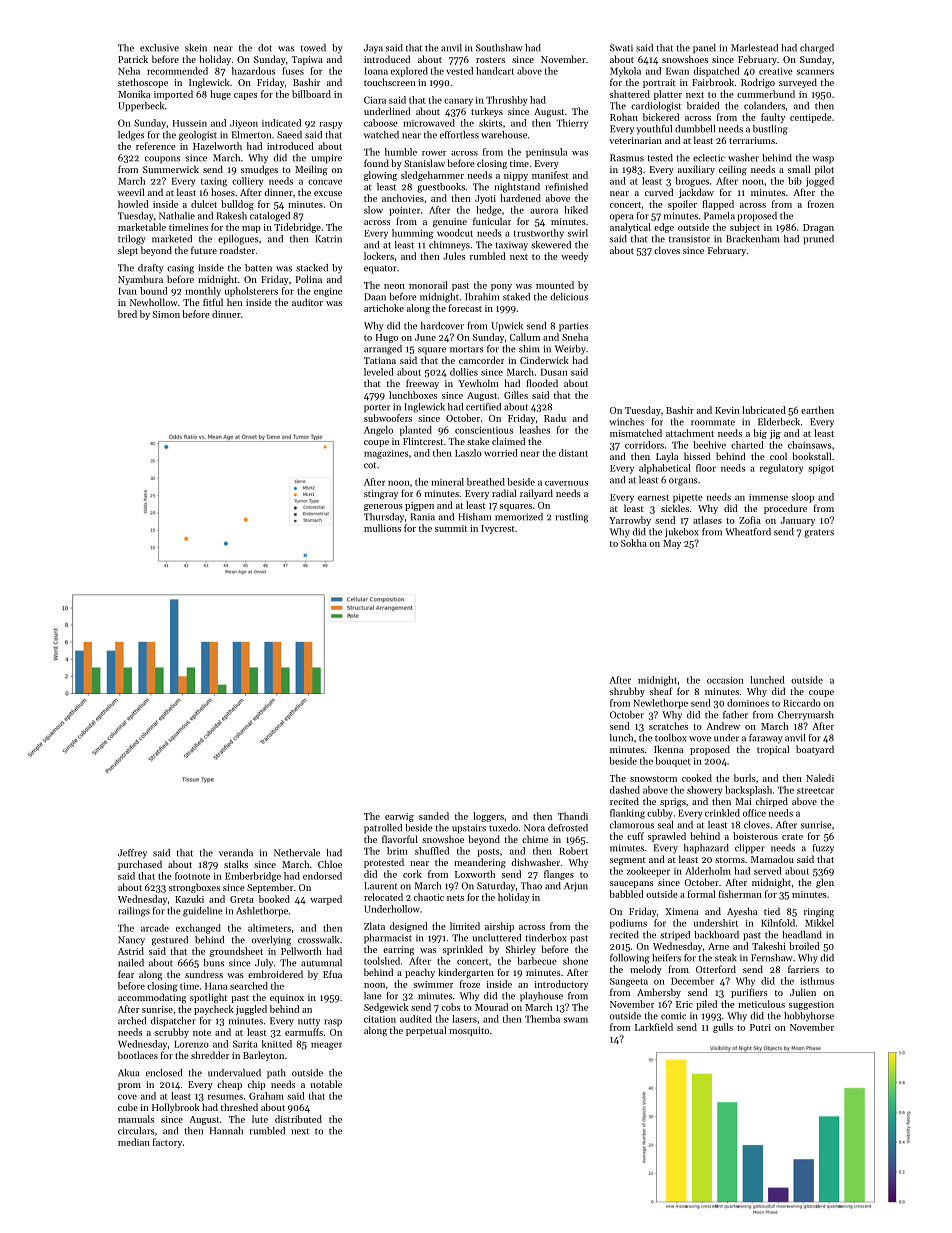 The height and width of the screenshot is (1233, 952). I want to click on memorized, so click(519, 517).
